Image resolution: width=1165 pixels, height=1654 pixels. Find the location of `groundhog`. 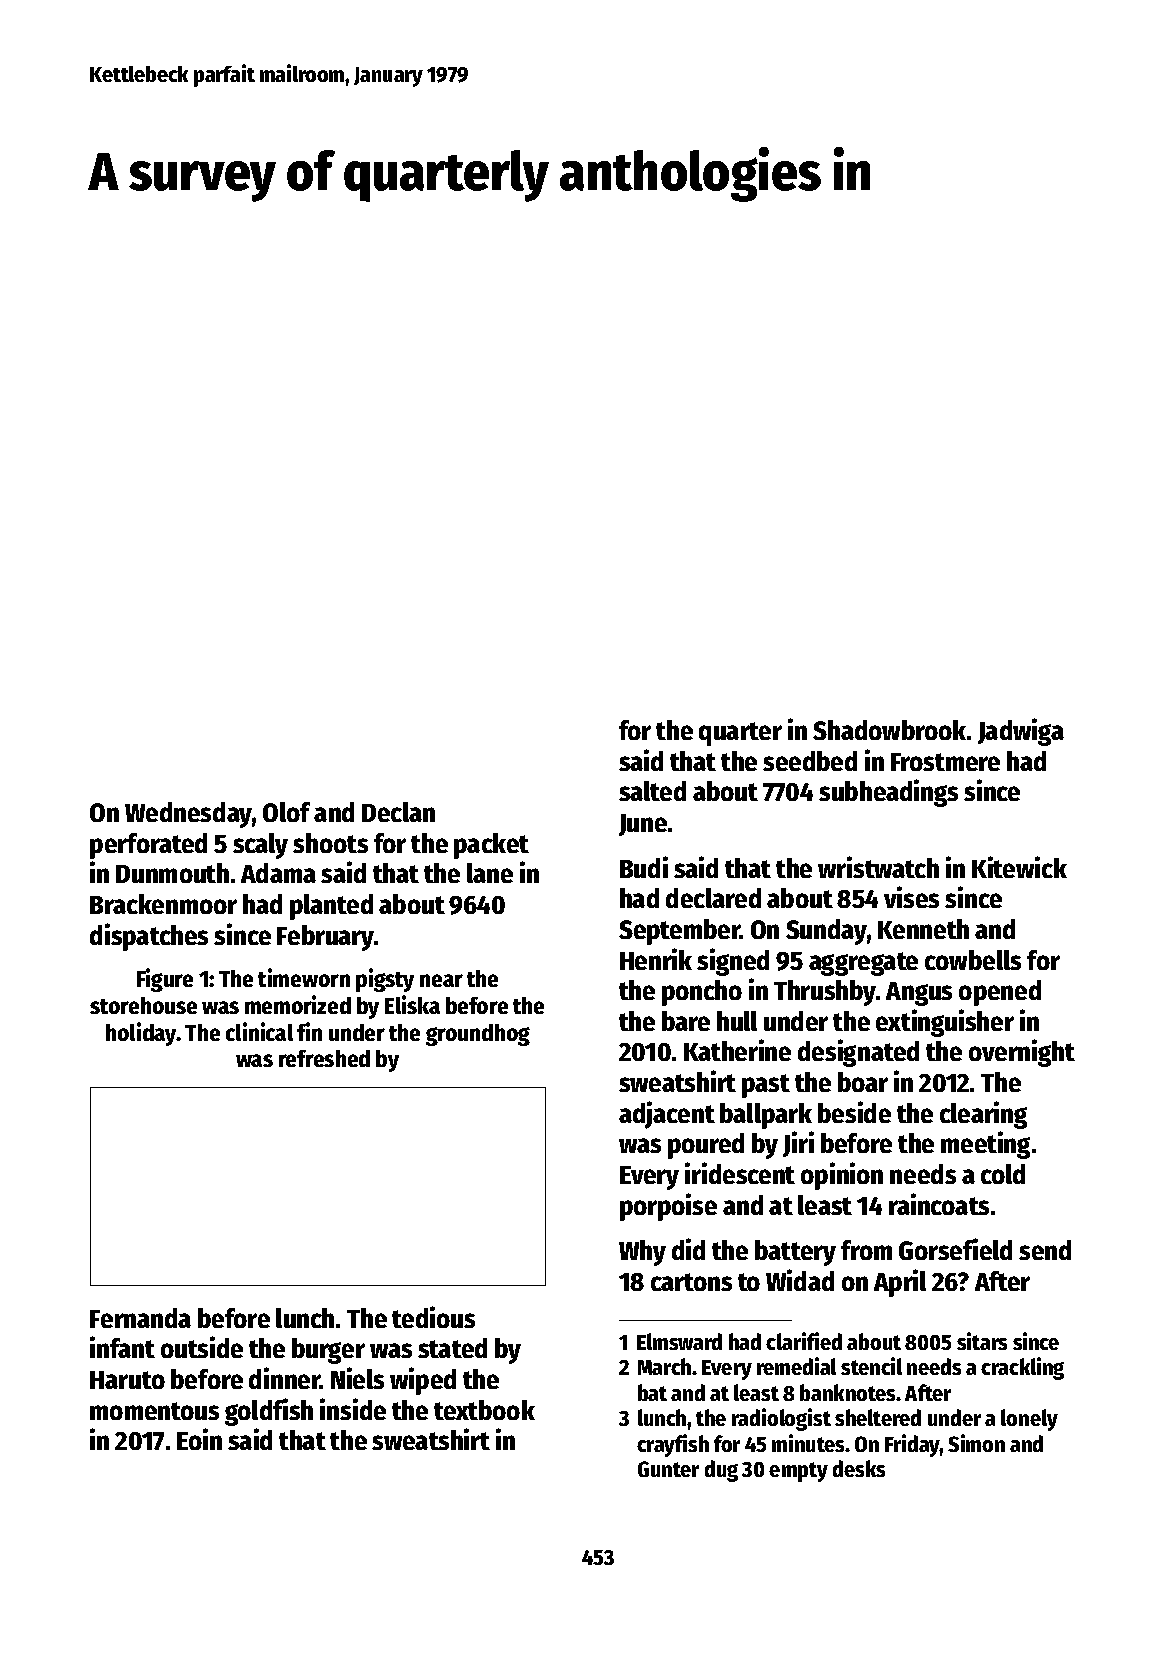

groundhog is located at coordinates (478, 1035).
